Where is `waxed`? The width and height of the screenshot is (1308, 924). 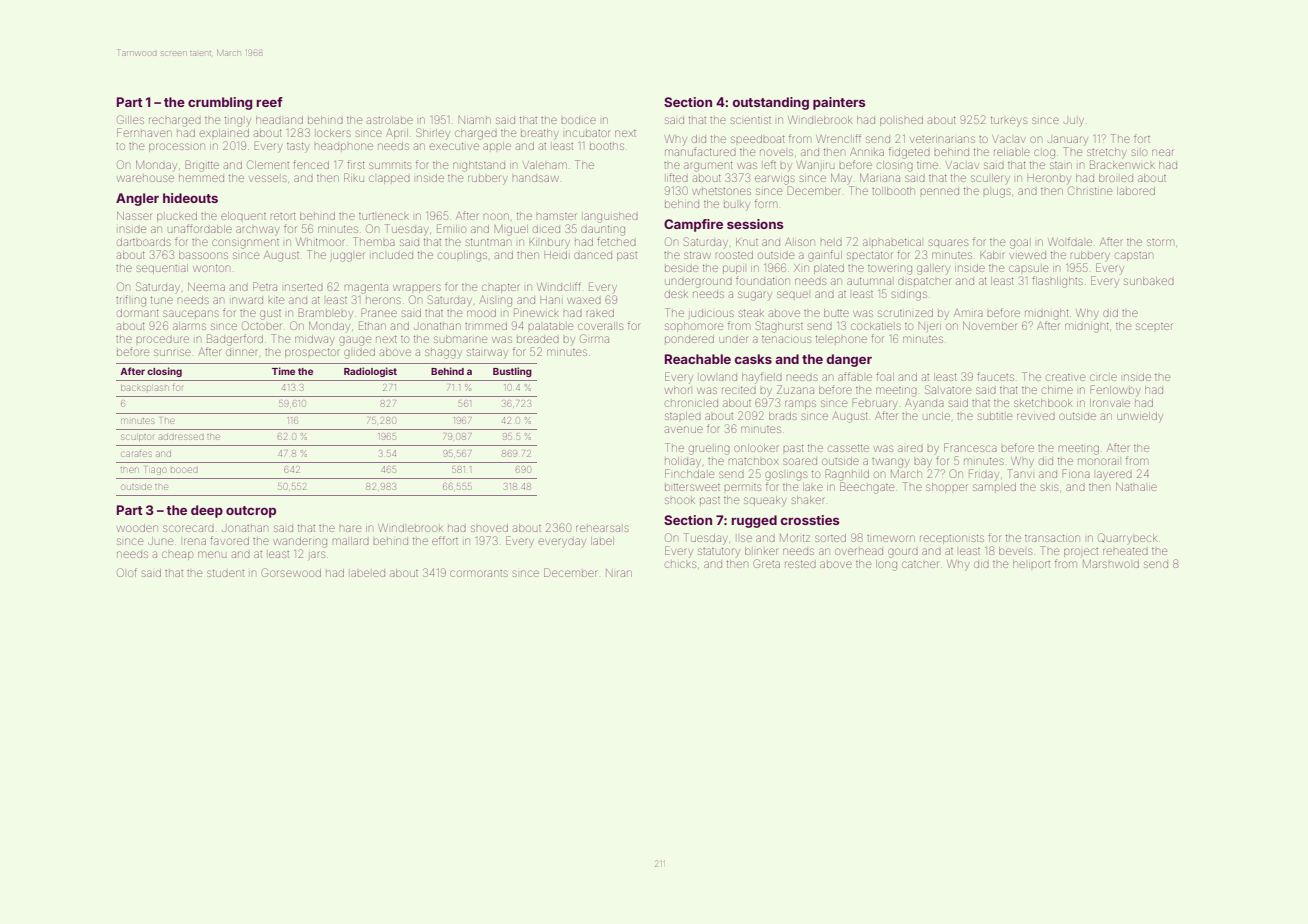
waxed is located at coordinates (584, 300).
